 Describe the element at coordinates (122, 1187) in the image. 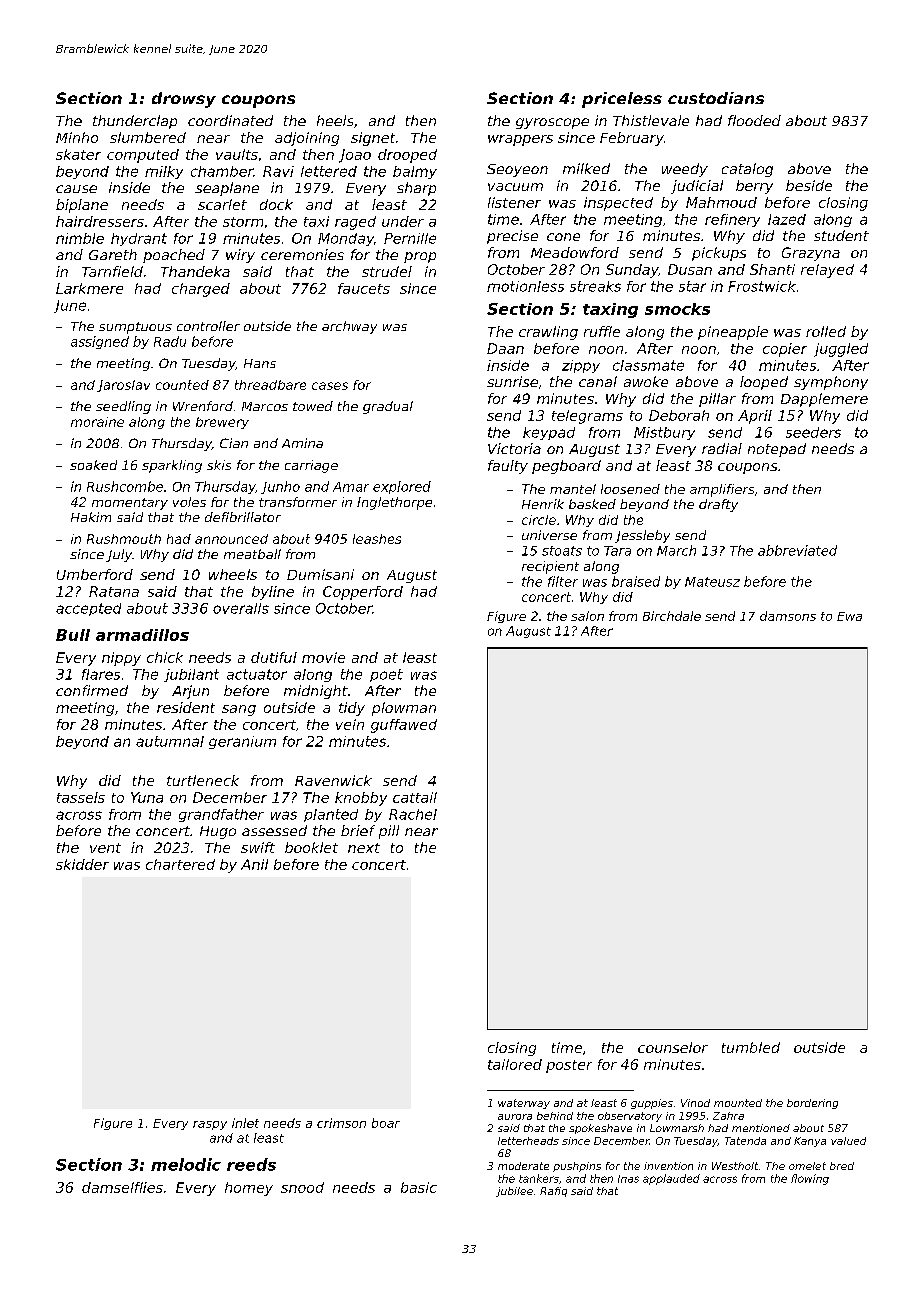

I see `damselflies` at that location.
